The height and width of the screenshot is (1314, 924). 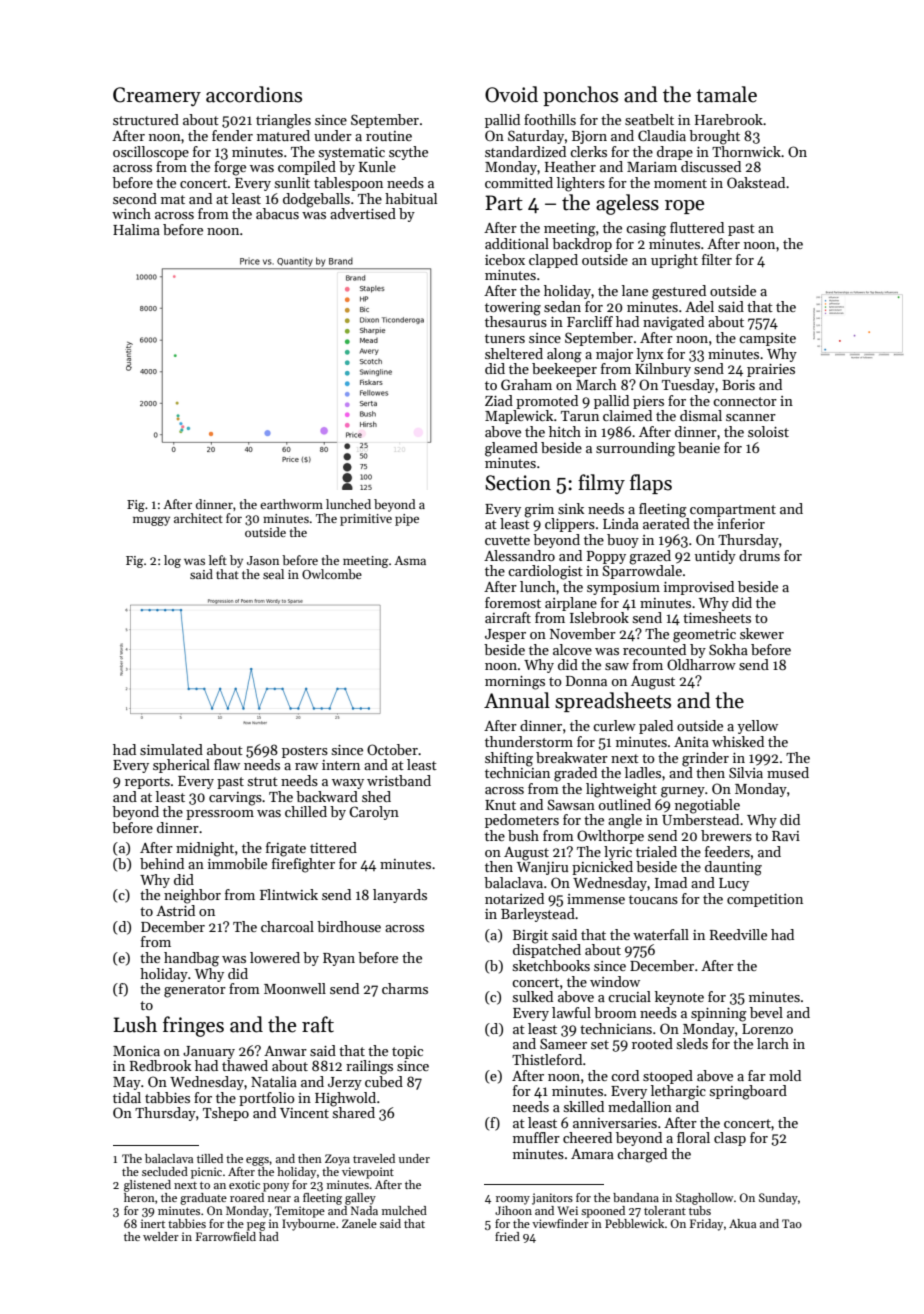 What do you see at coordinates (218, 560) in the screenshot?
I see `left` at bounding box center [218, 560].
